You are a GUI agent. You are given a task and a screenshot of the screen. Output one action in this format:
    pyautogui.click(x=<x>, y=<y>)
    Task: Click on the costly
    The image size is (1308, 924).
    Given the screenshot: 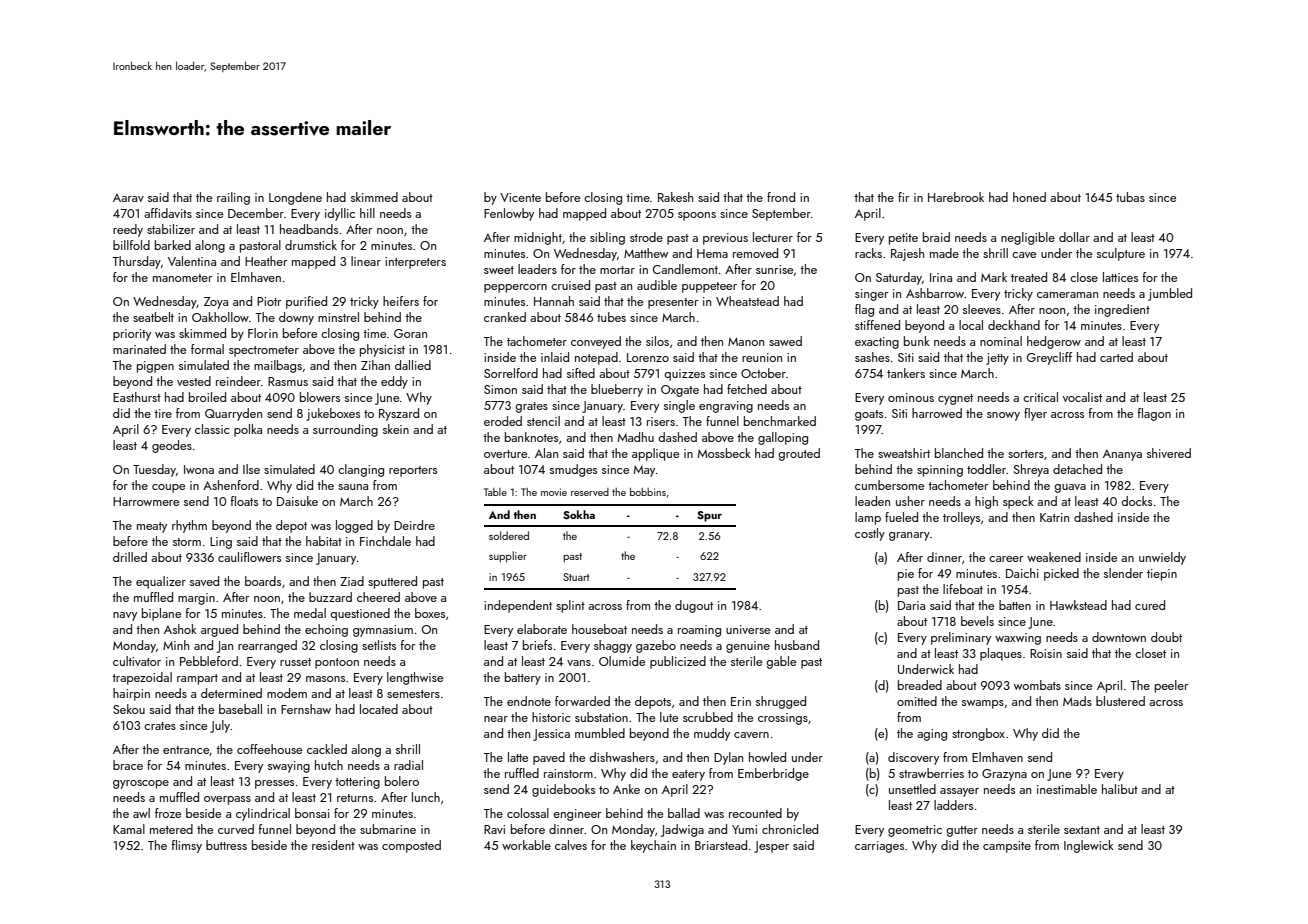 What is the action you would take?
    pyautogui.click(x=870, y=534)
